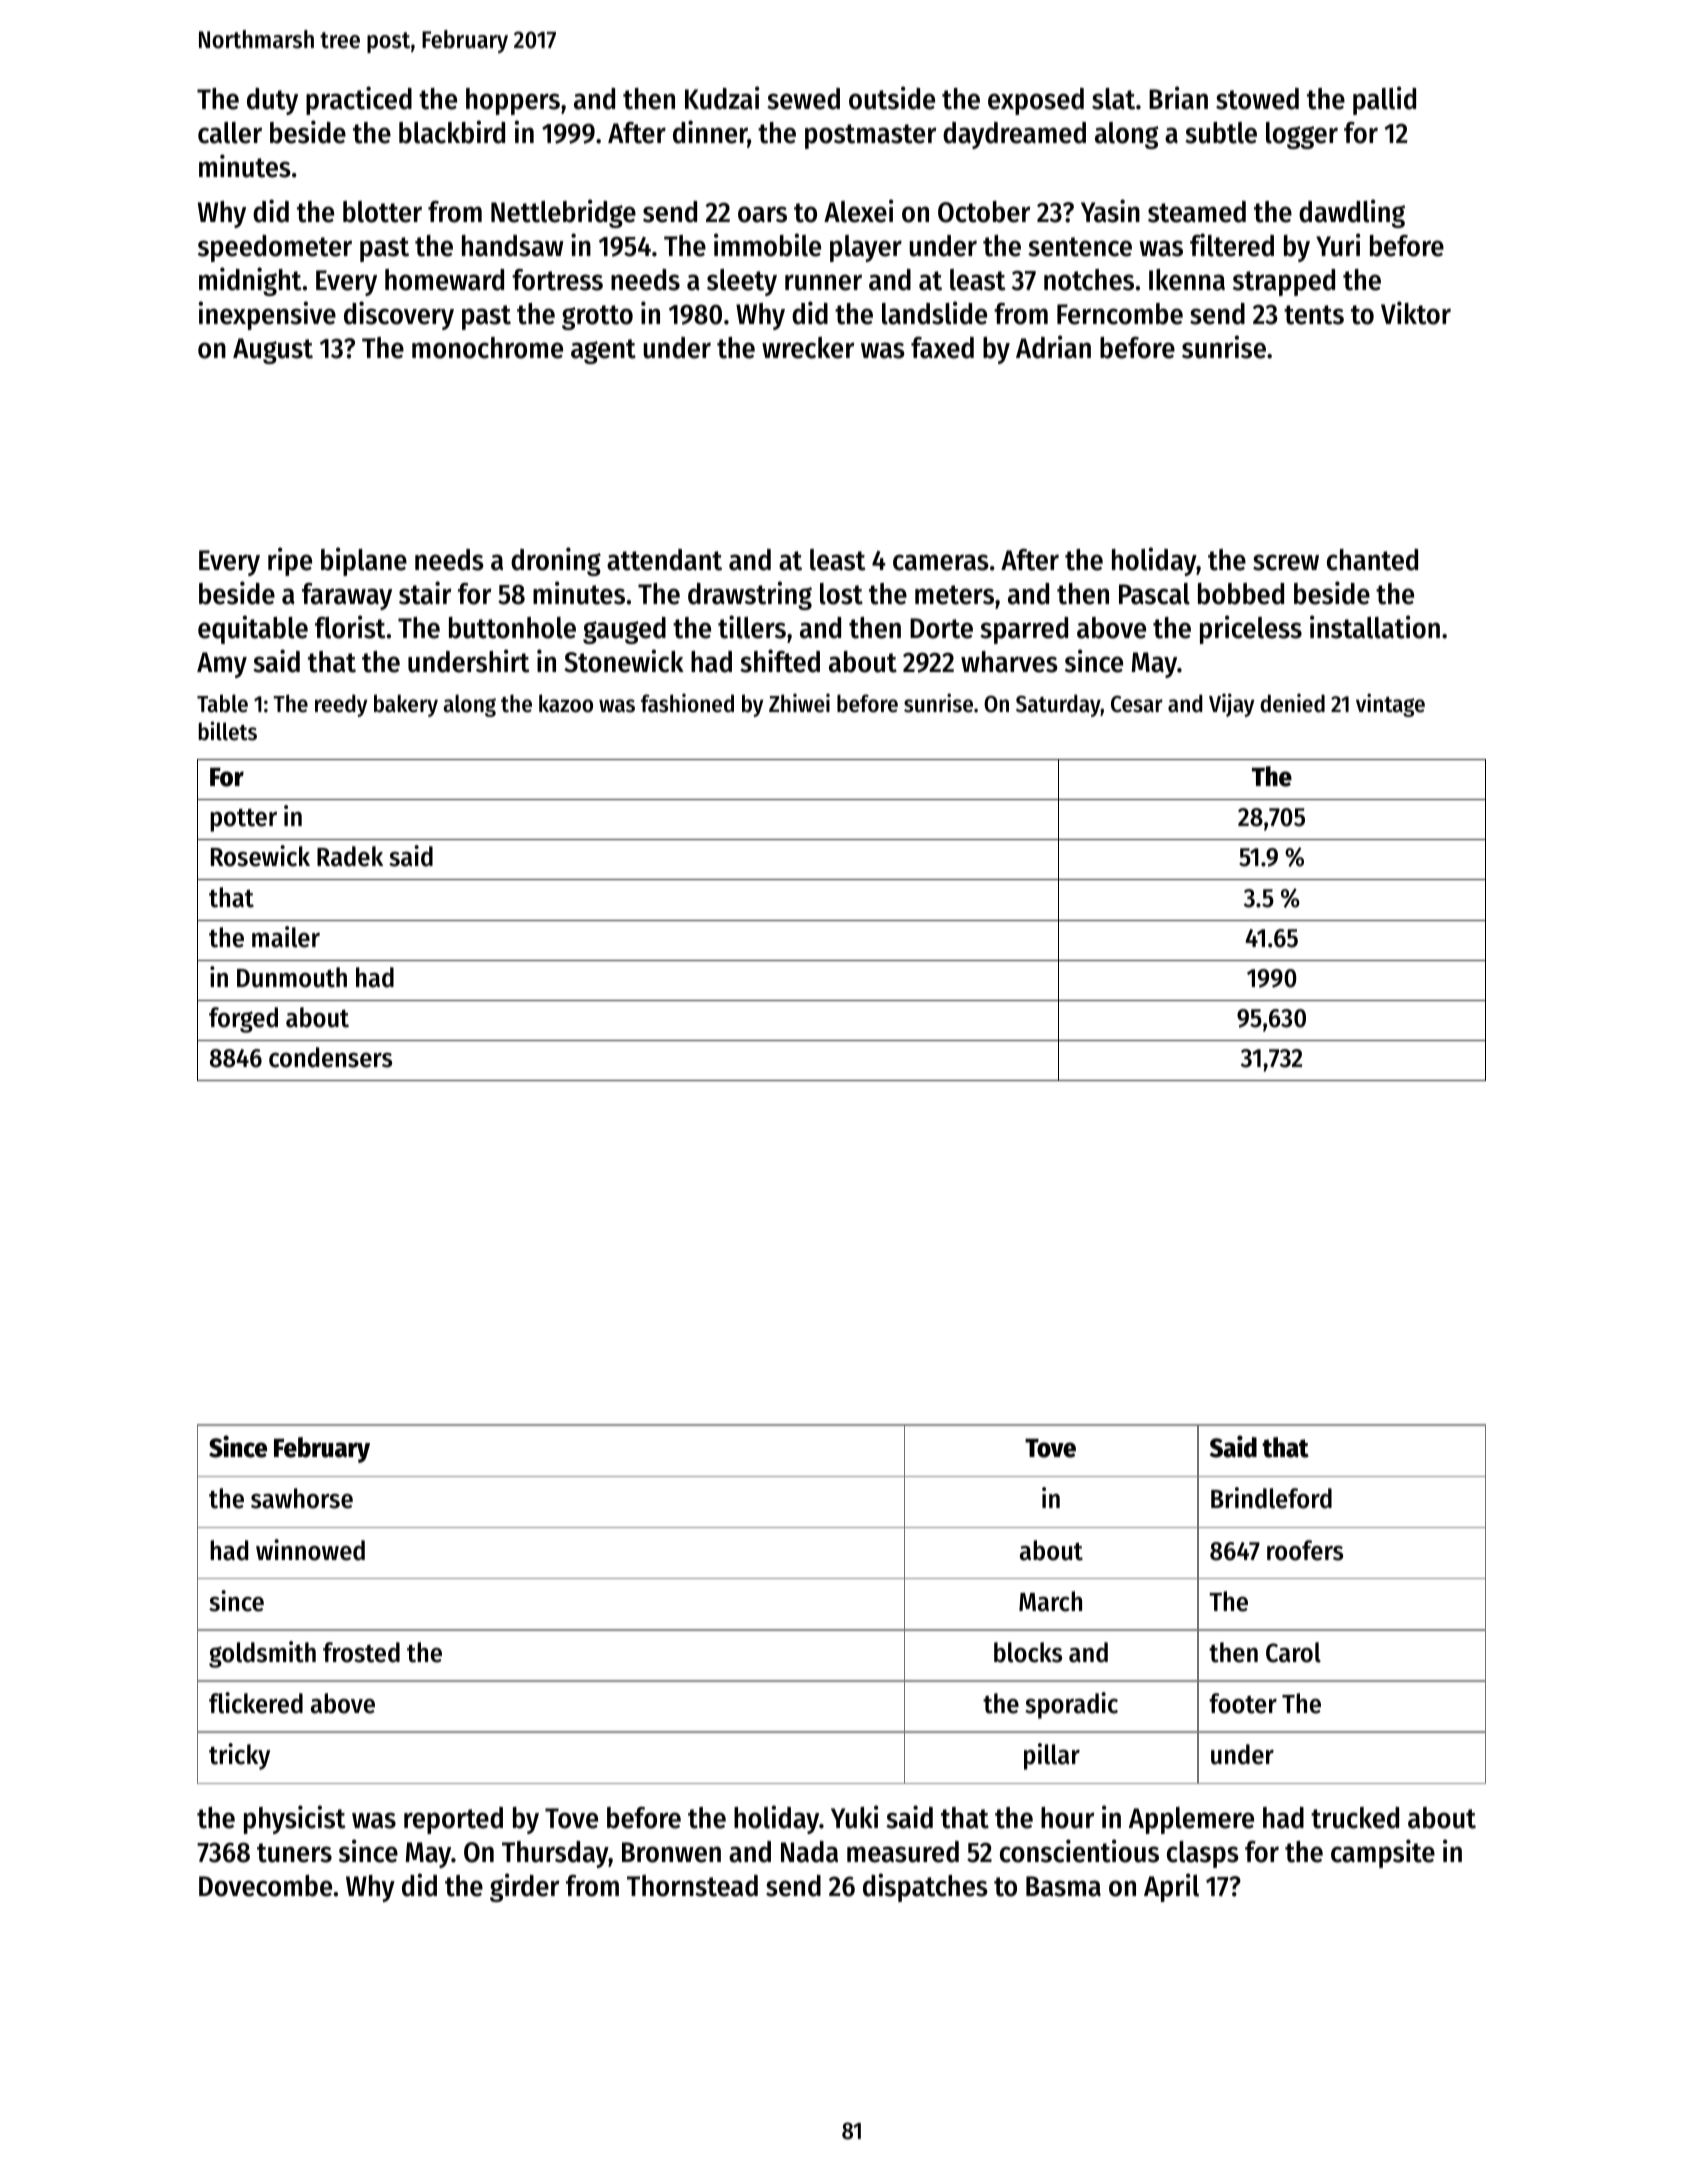 This page has height=2178, width=1683. What do you see at coordinates (1050, 1601) in the page?
I see `March` at bounding box center [1050, 1601].
